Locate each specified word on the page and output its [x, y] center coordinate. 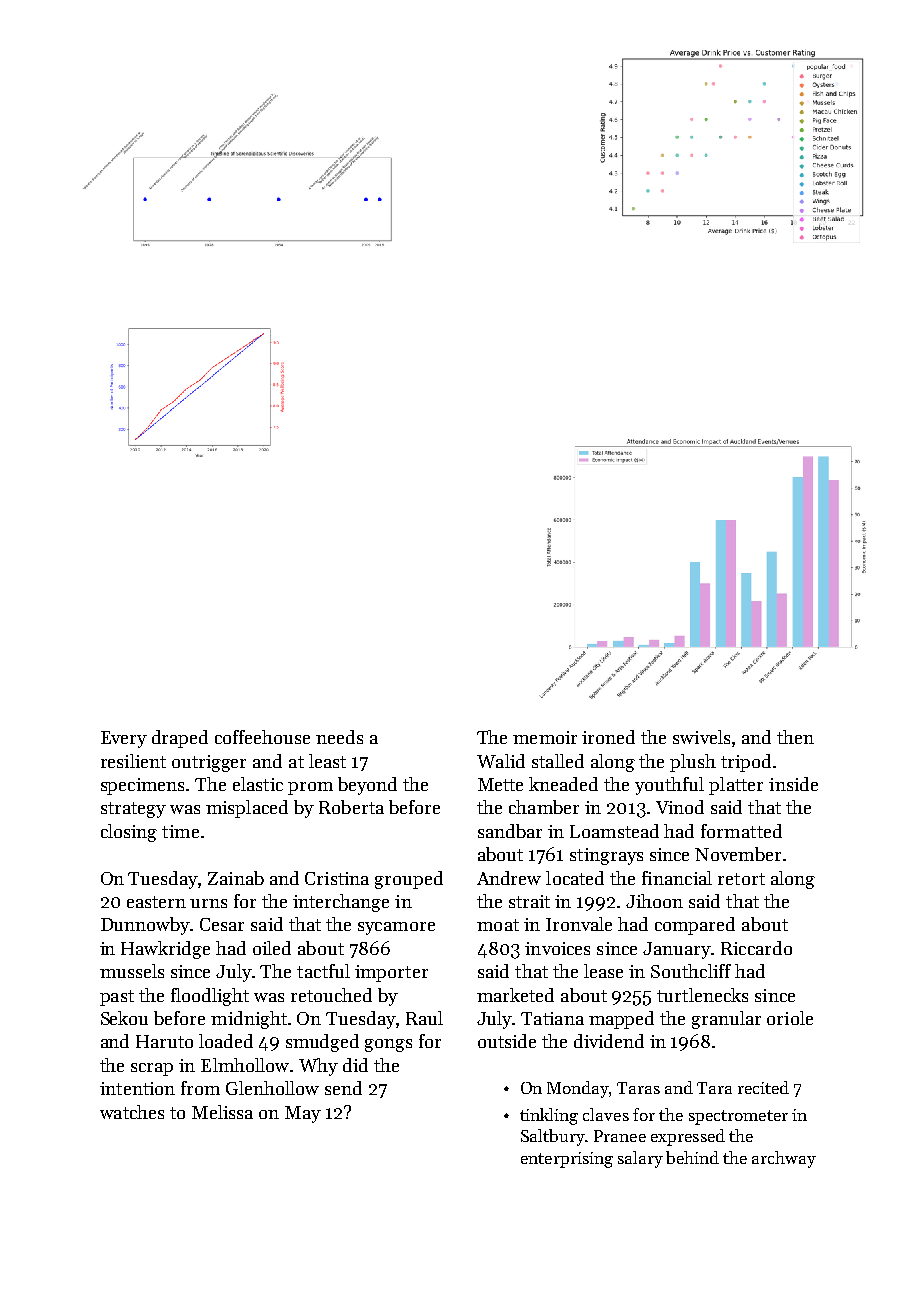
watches [132, 1112]
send [343, 1088]
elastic [258, 784]
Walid [501, 761]
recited [763, 1087]
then [795, 737]
